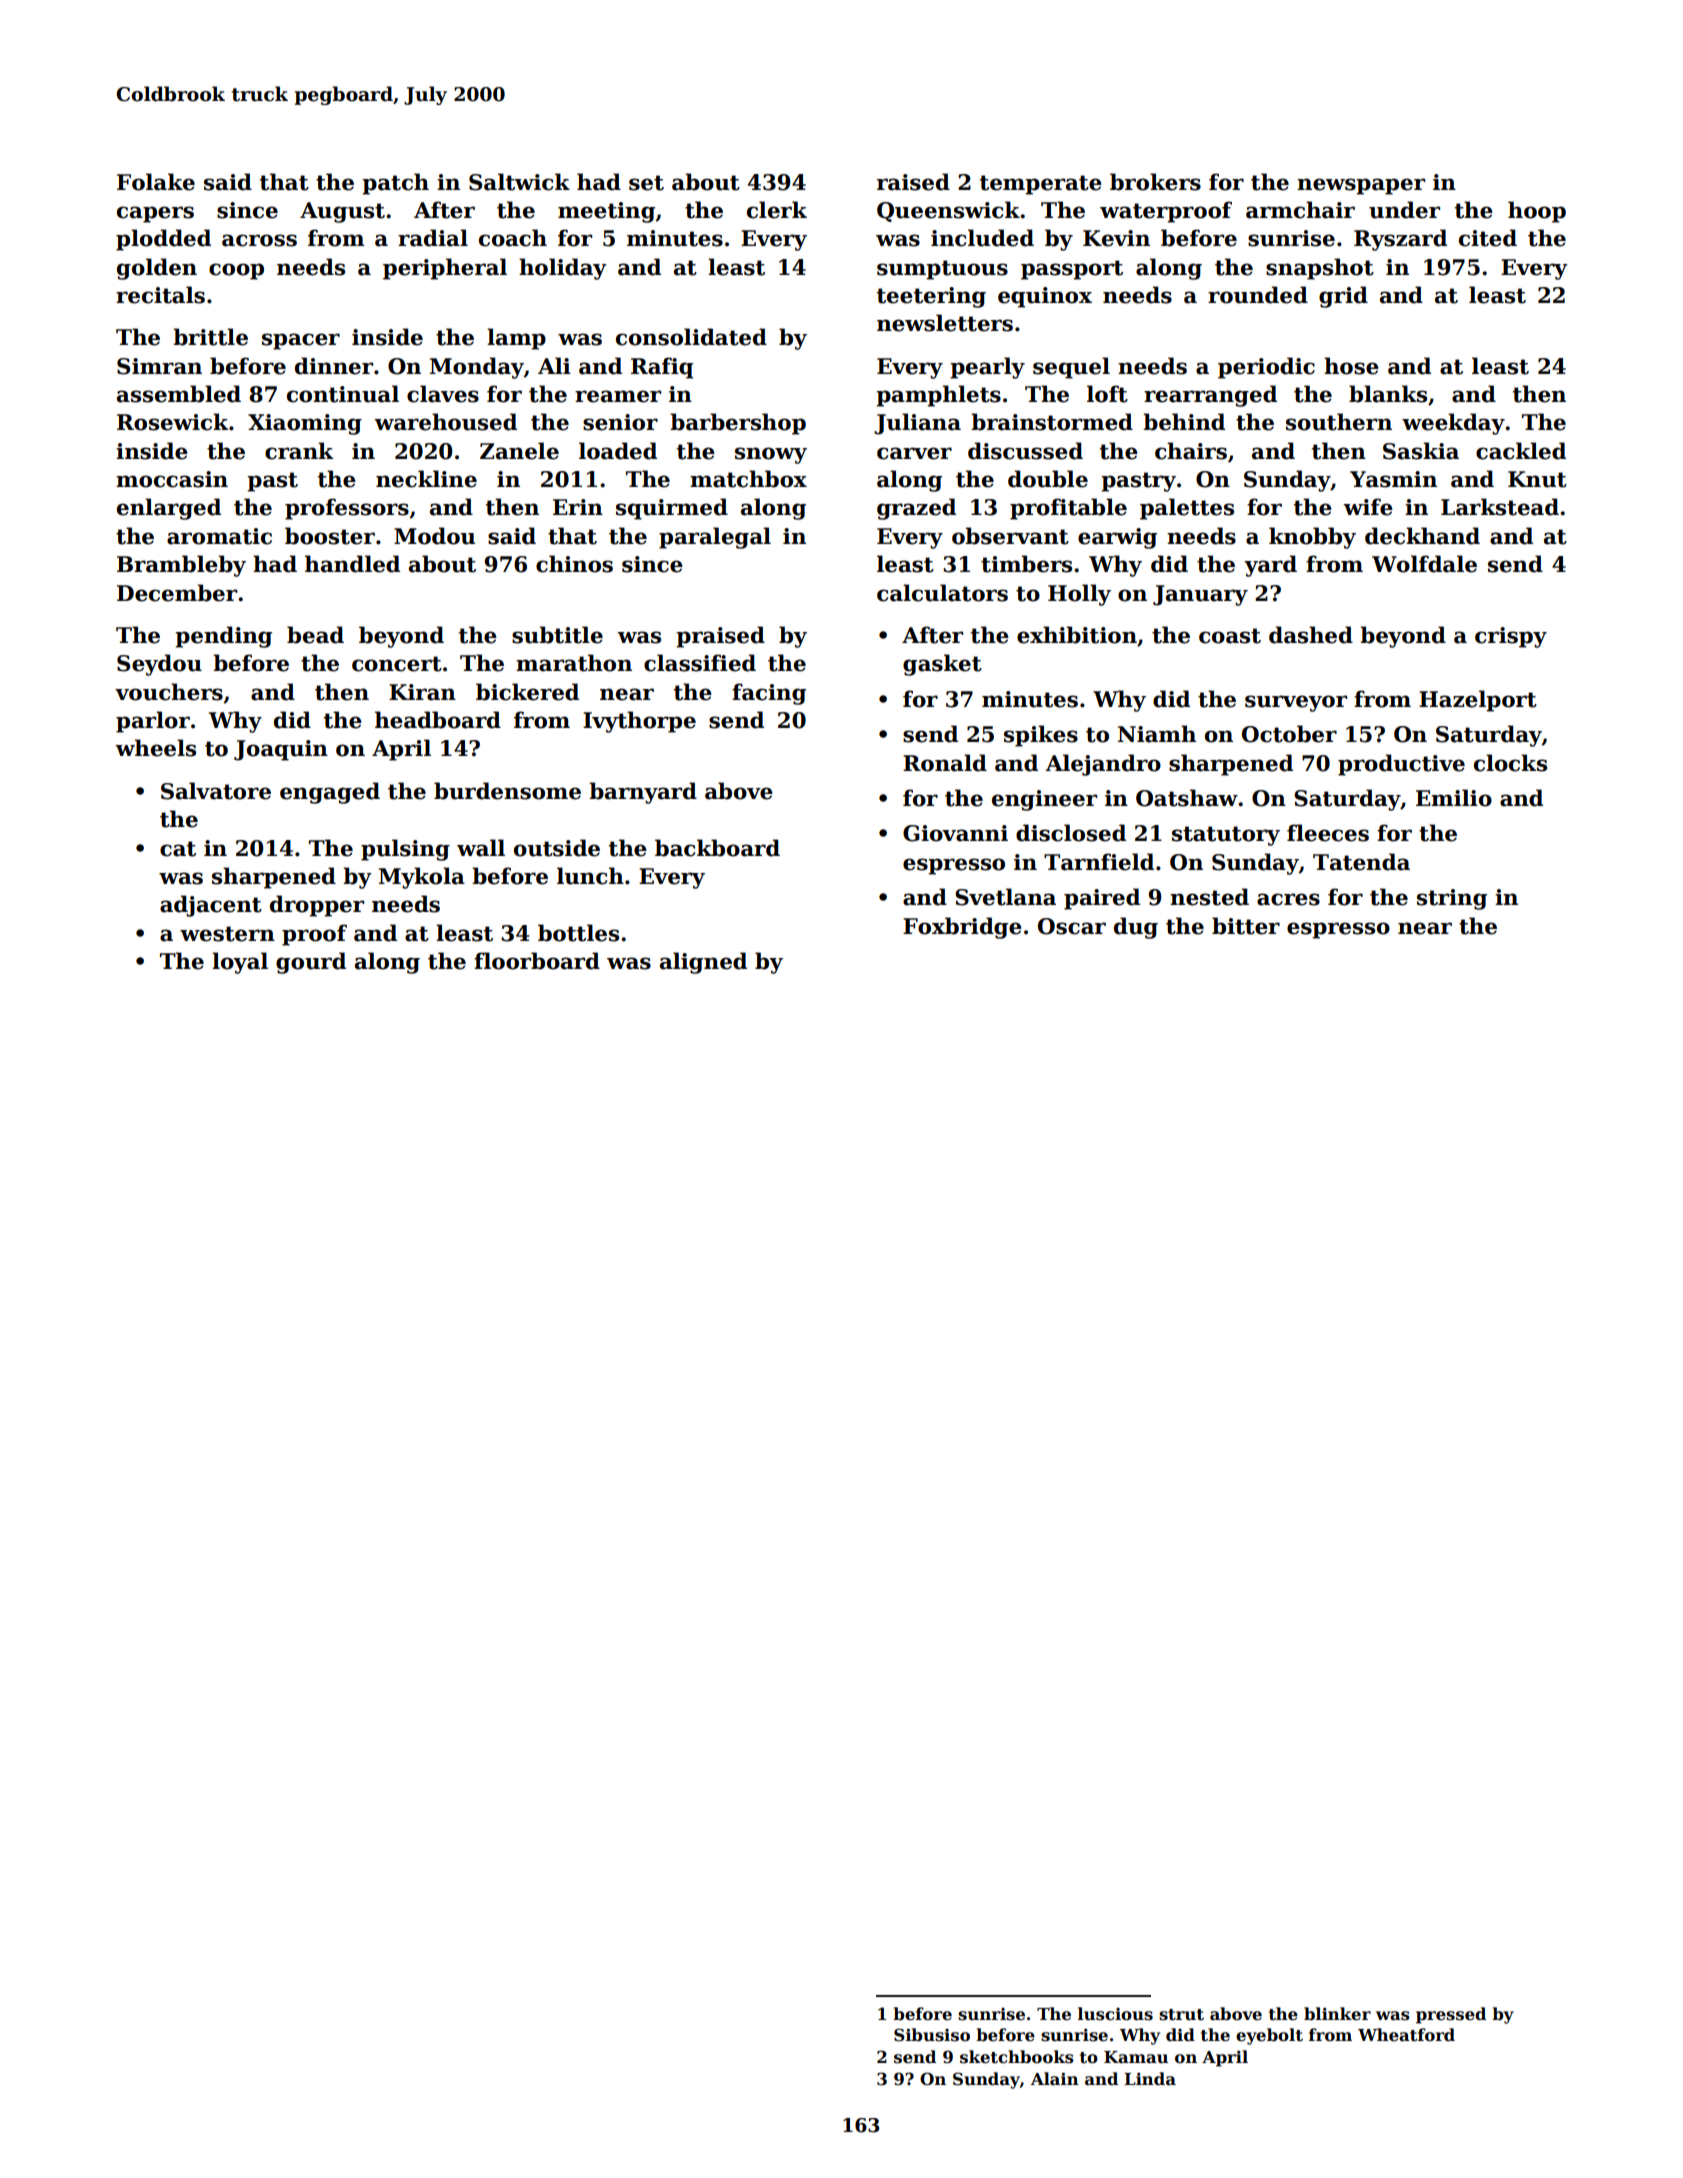 This image has width=1683, height=2178. I want to click on gourd, so click(311, 963).
